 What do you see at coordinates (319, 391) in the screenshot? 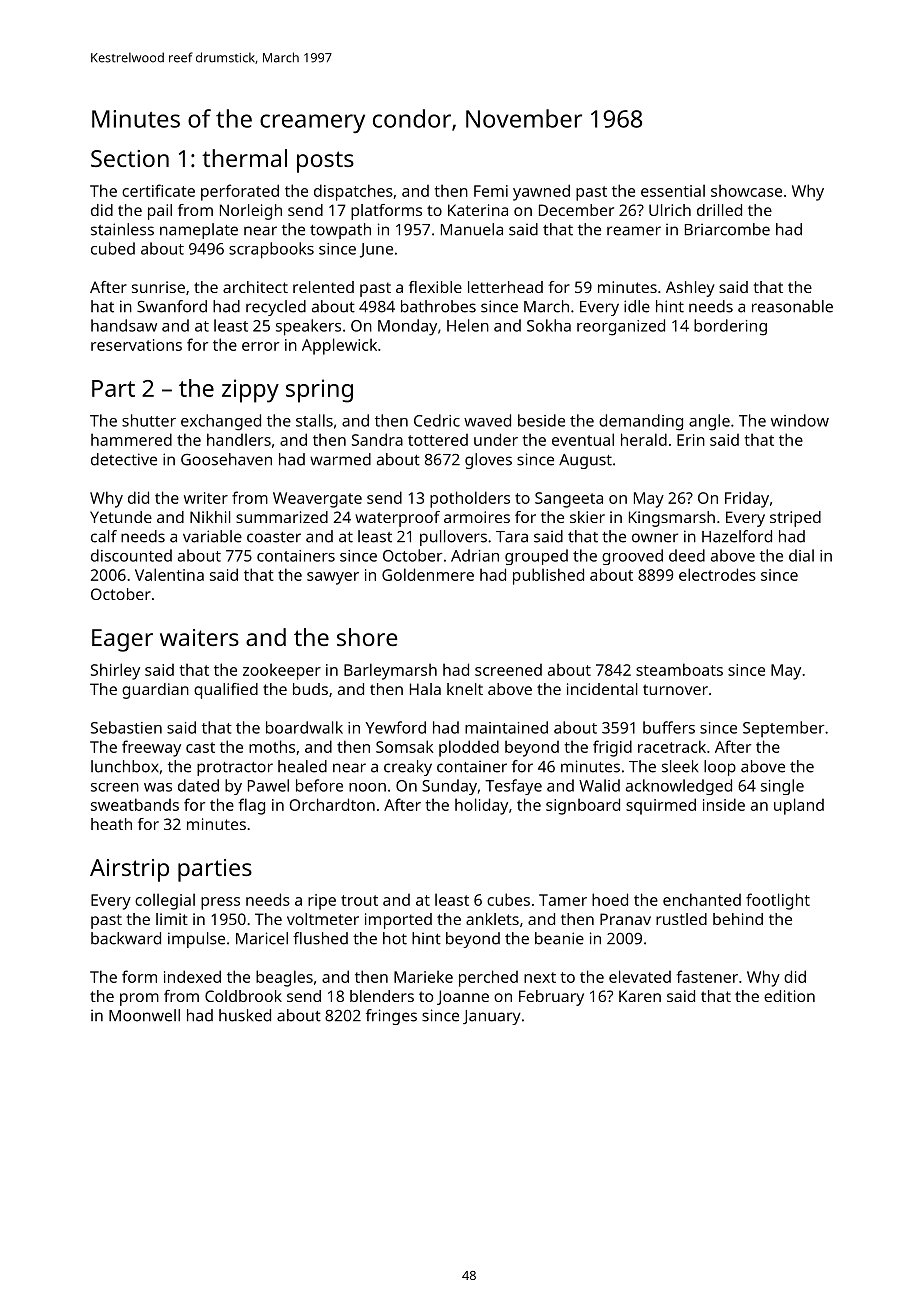
I see `spring` at bounding box center [319, 391].
